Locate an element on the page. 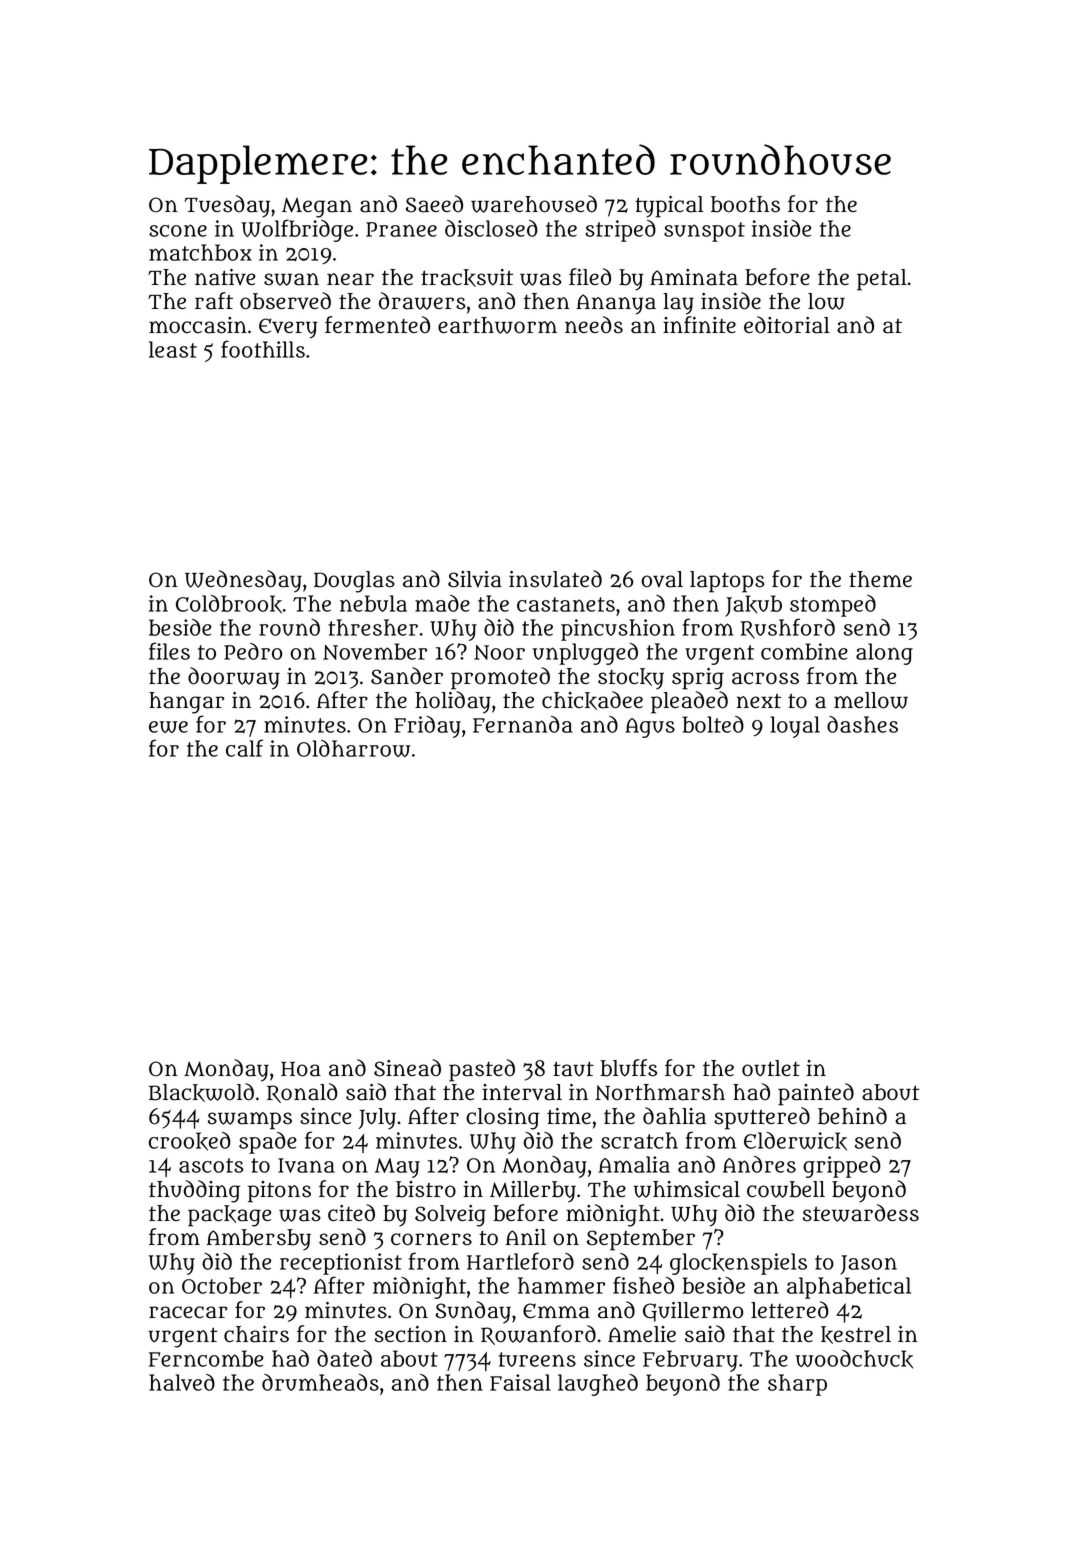 Image resolution: width=1068 pixels, height=1546 pixels. halved is located at coordinates (182, 1382).
